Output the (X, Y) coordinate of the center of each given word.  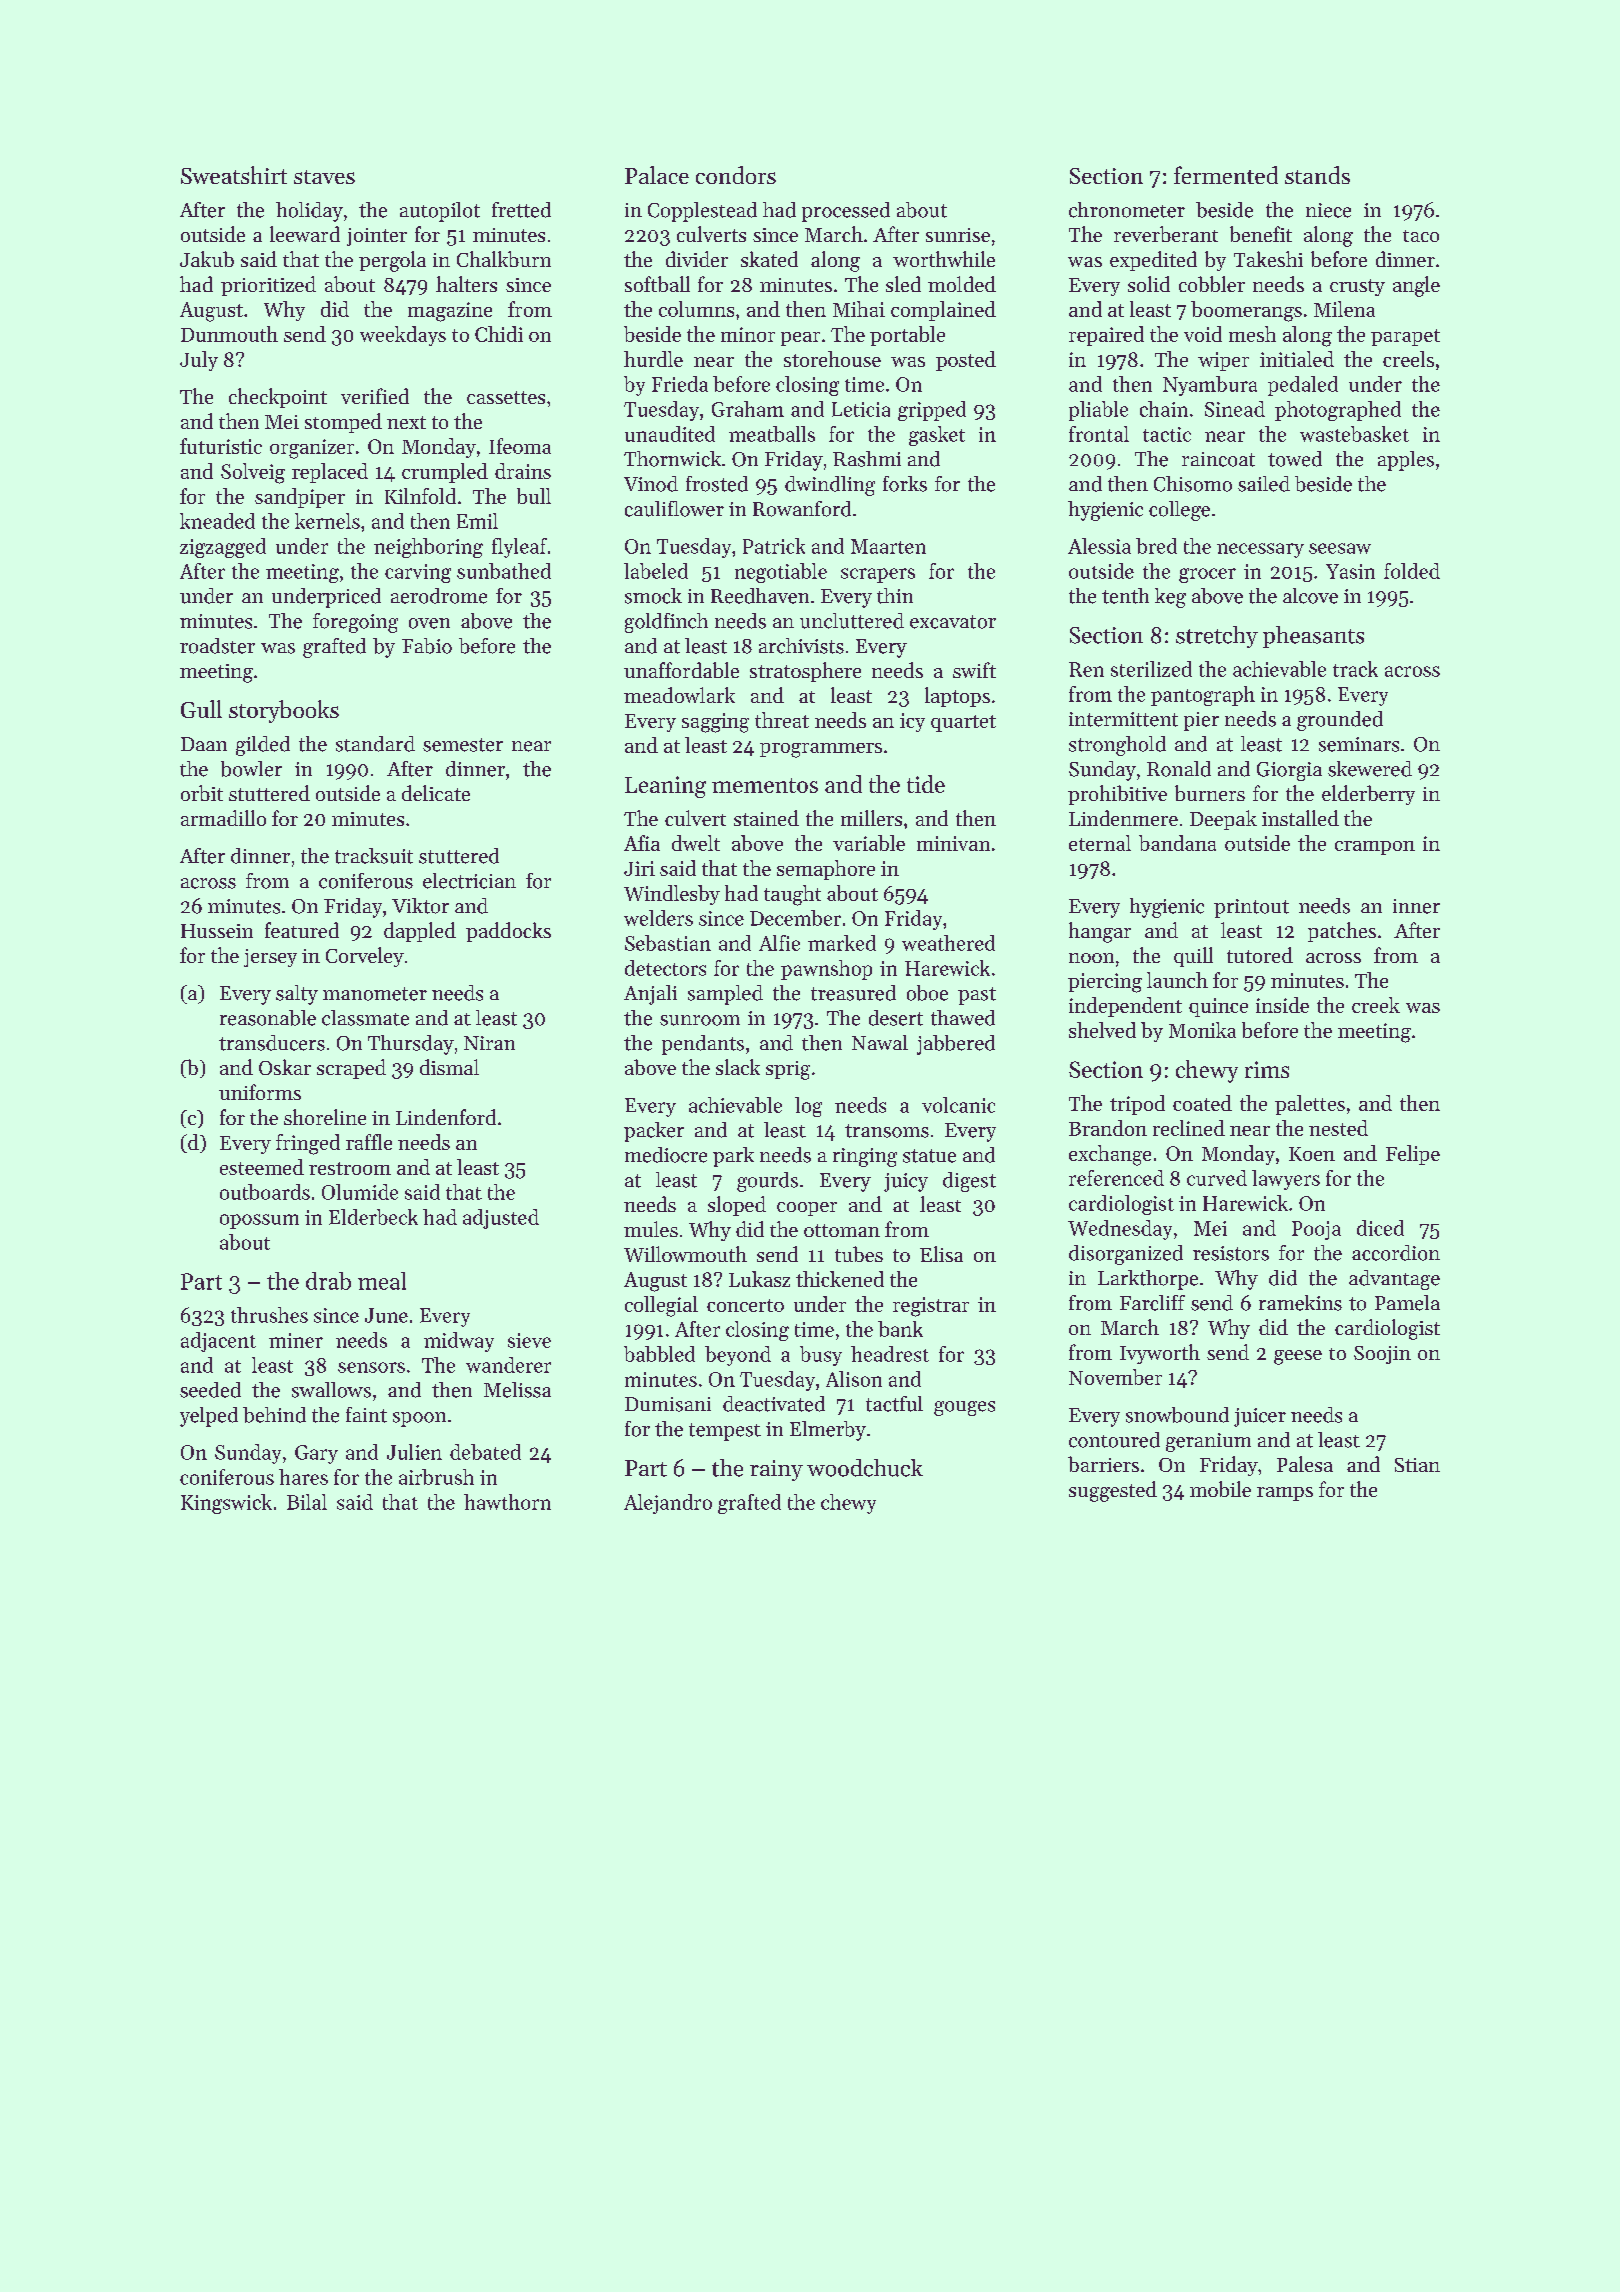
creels (1408, 359)
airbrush (436, 1477)
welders (658, 918)
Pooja (1316, 1230)
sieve (529, 1340)
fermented (1226, 175)
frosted (717, 484)
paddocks (508, 932)
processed (846, 212)
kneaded (217, 521)
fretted (521, 210)
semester (463, 745)
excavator (953, 622)
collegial (661, 1306)
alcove (1310, 596)
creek (1376, 1005)
